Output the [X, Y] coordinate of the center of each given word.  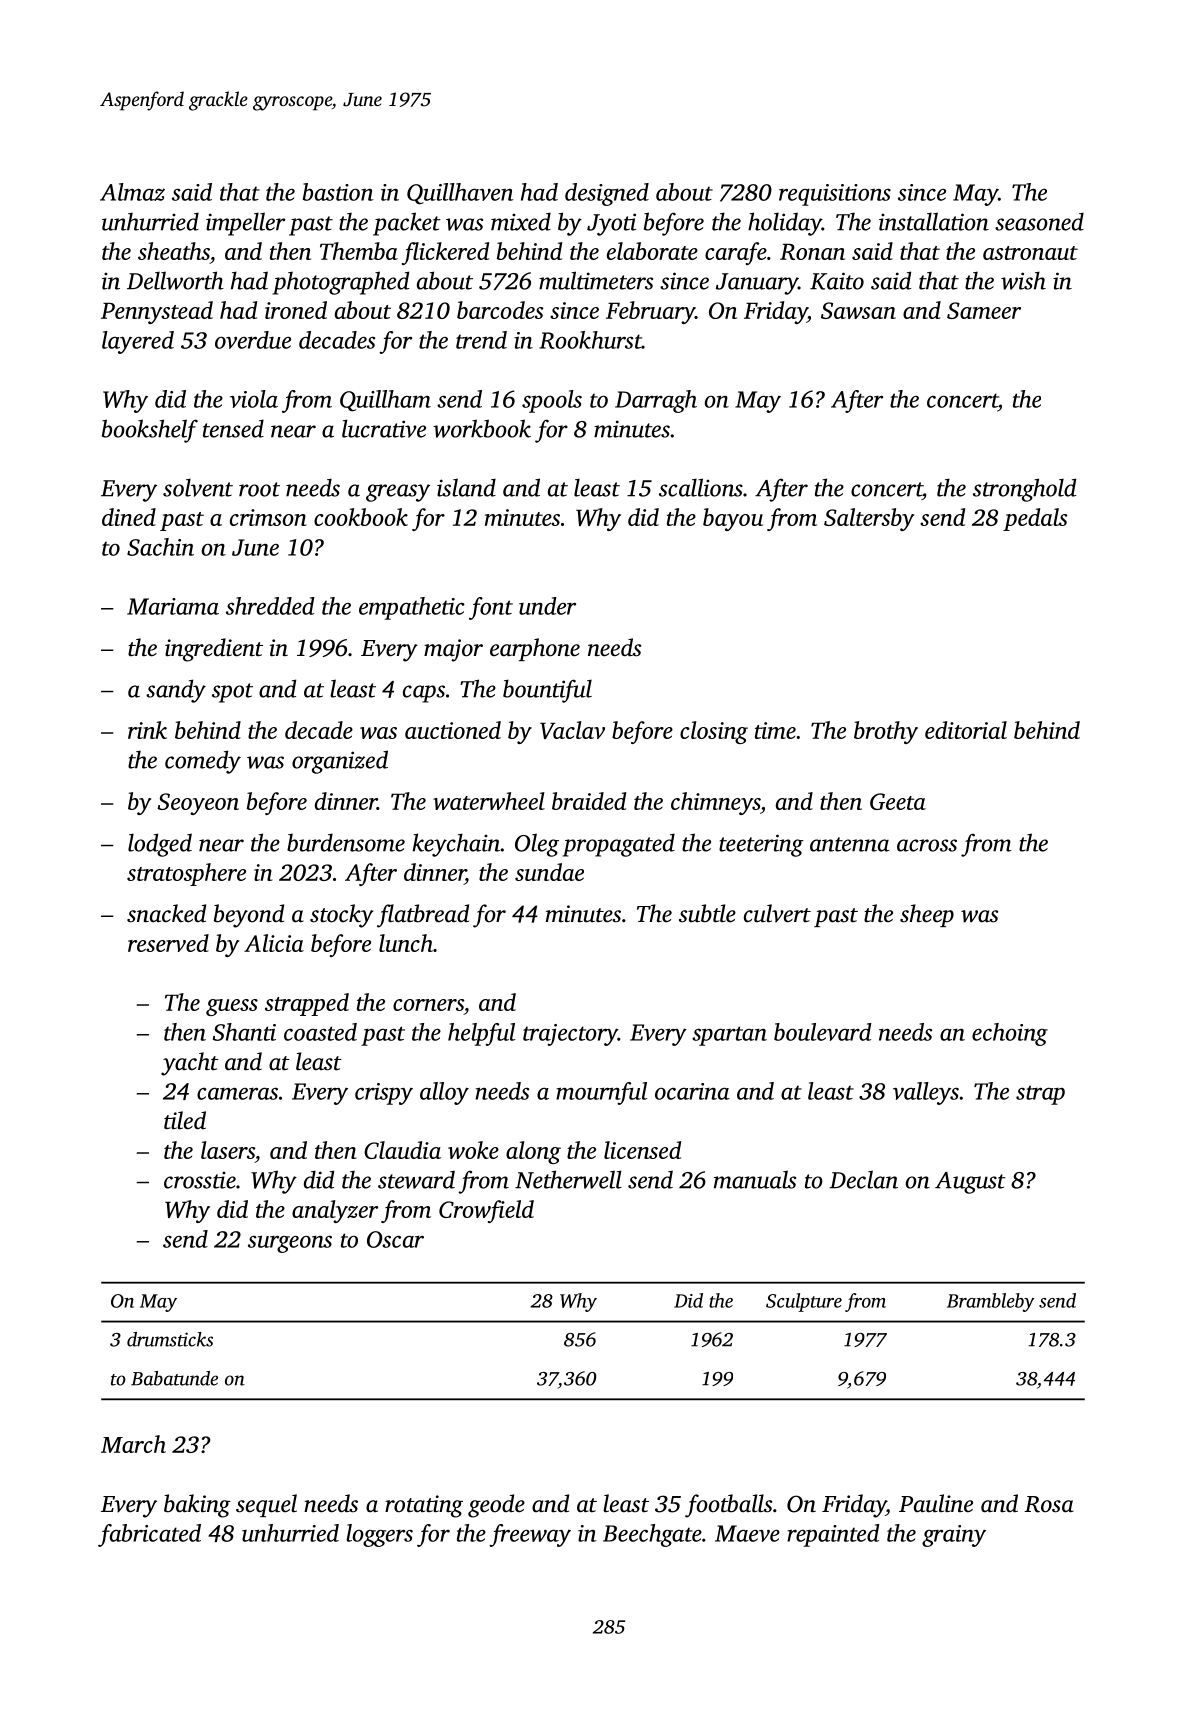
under [547, 606]
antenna [849, 844]
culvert [777, 913]
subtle [707, 913]
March [133, 1444]
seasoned [1039, 221]
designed [607, 194]
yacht [190, 1064]
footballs [728, 1506]
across [927, 845]
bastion [338, 192]
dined [129, 517]
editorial [966, 730]
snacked [166, 913]
